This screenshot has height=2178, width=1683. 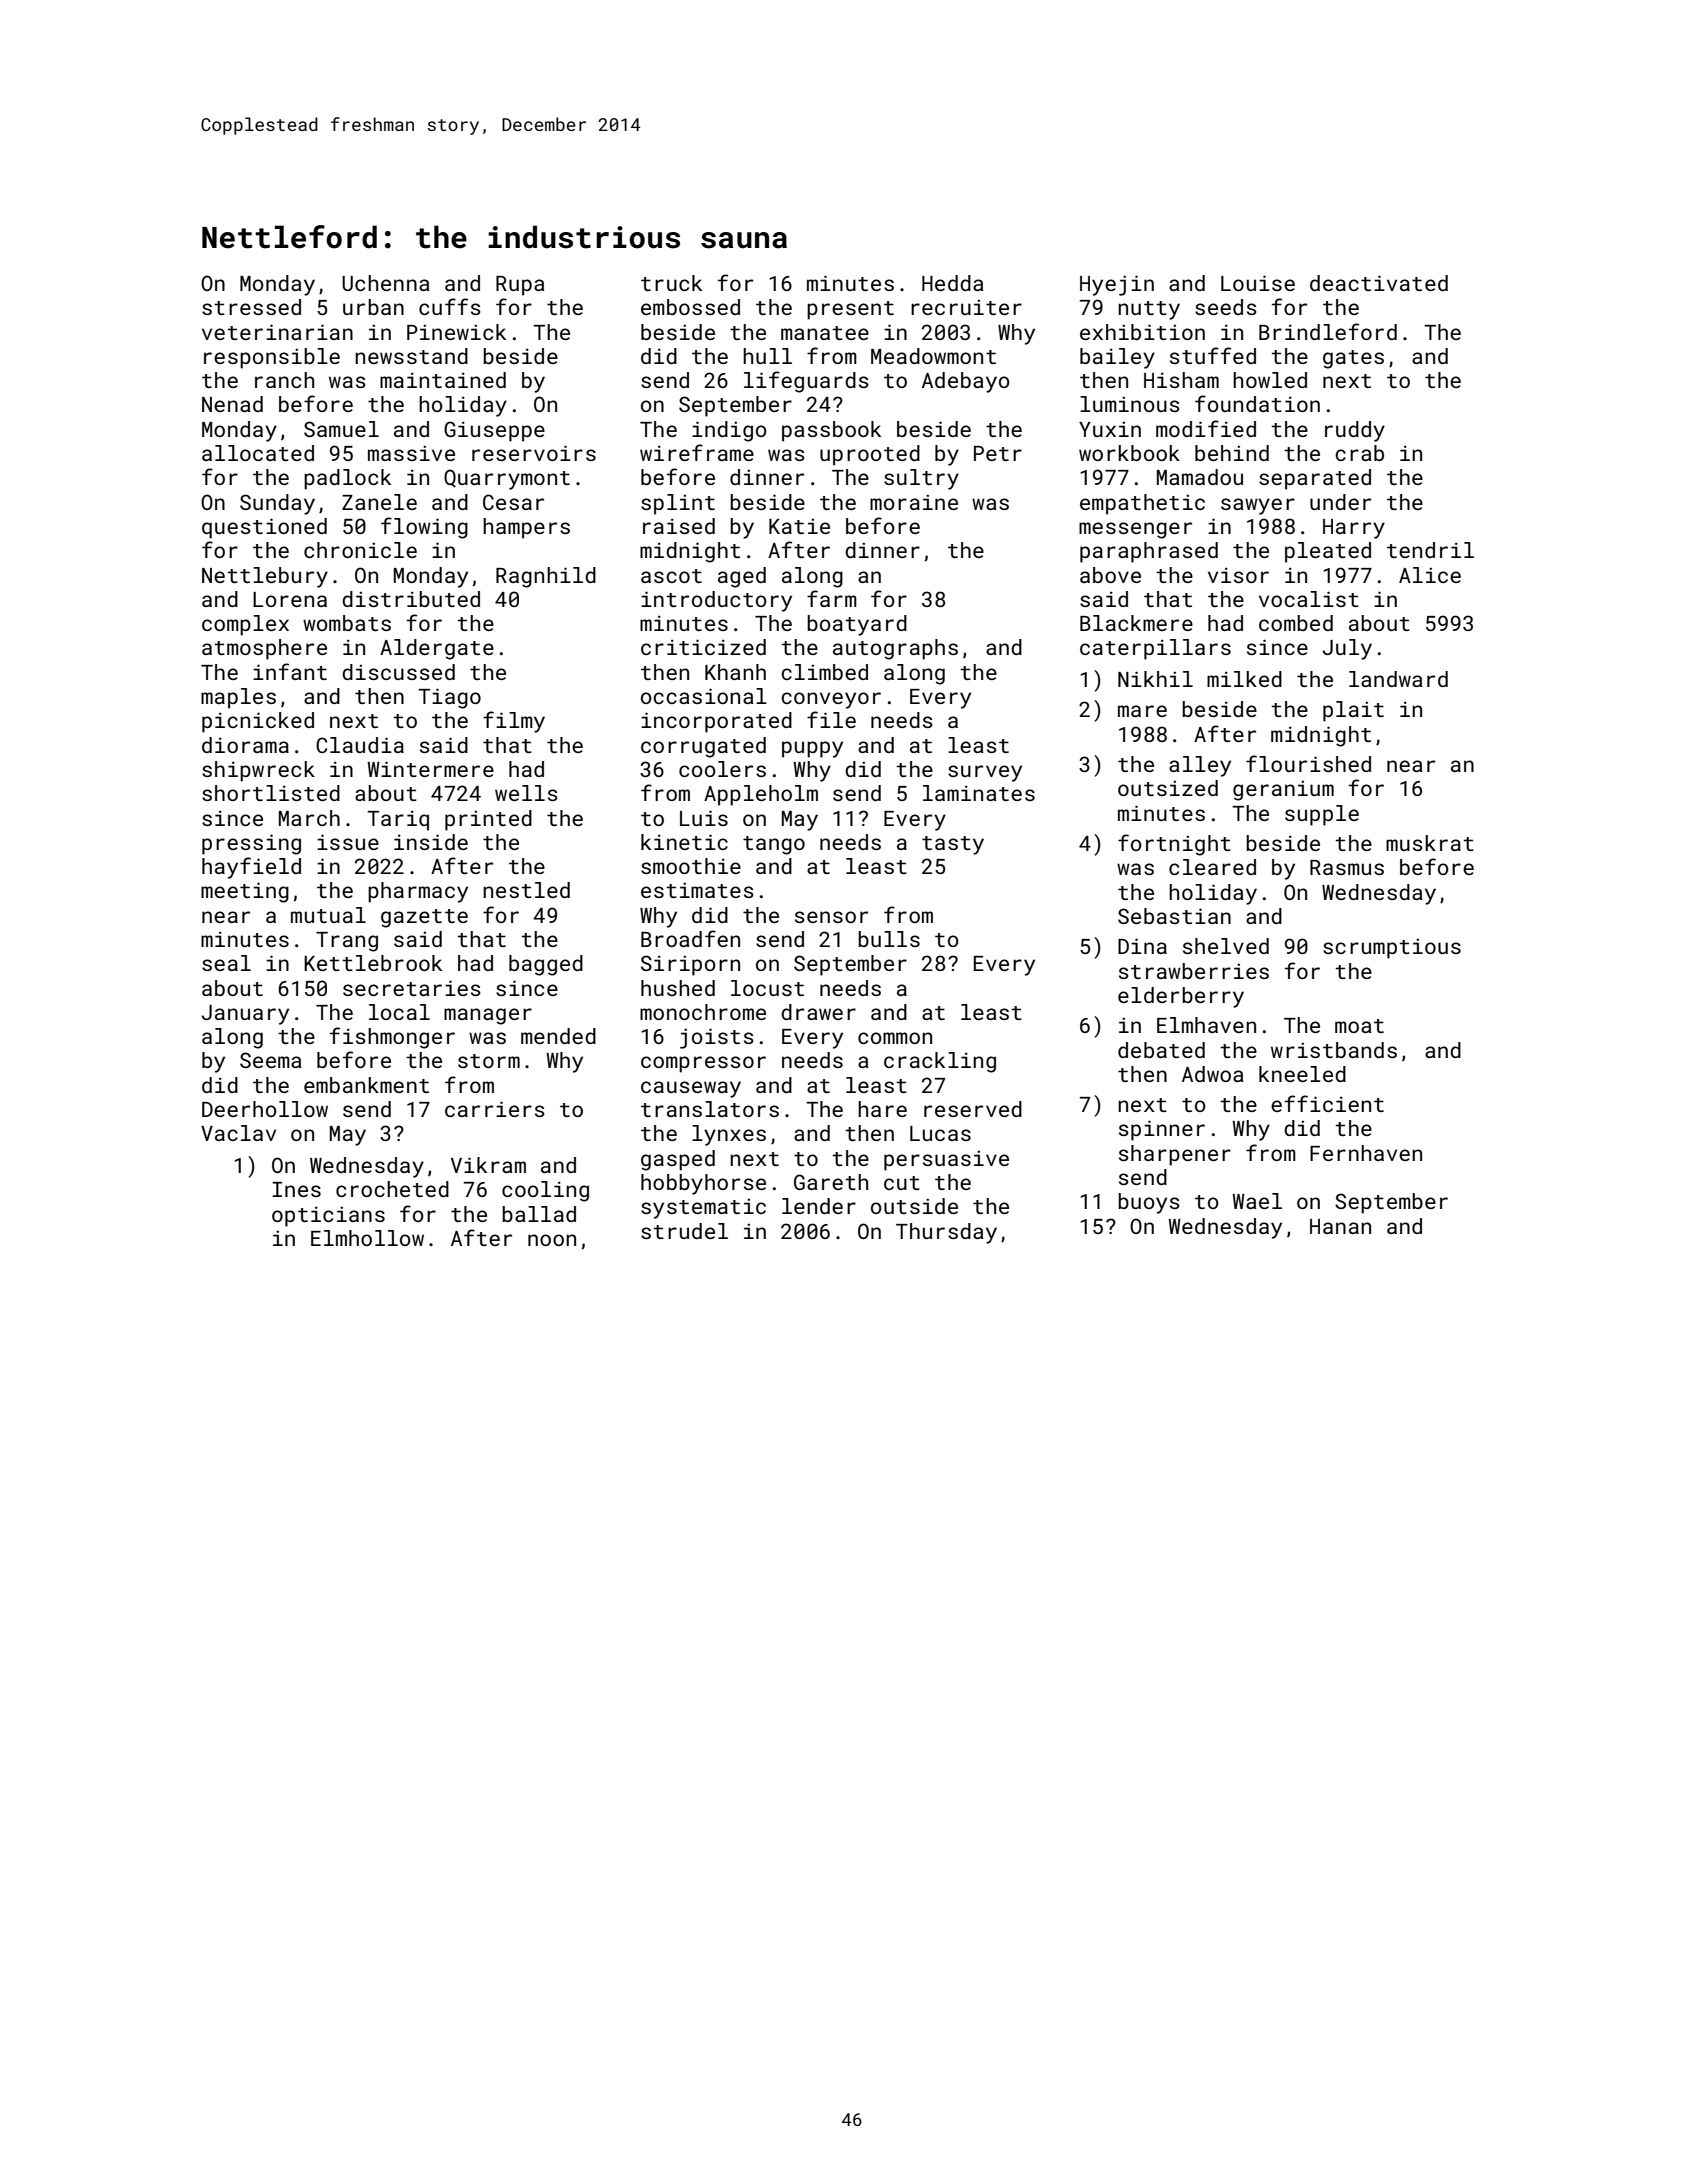 I want to click on paraphrased, so click(x=1149, y=552).
